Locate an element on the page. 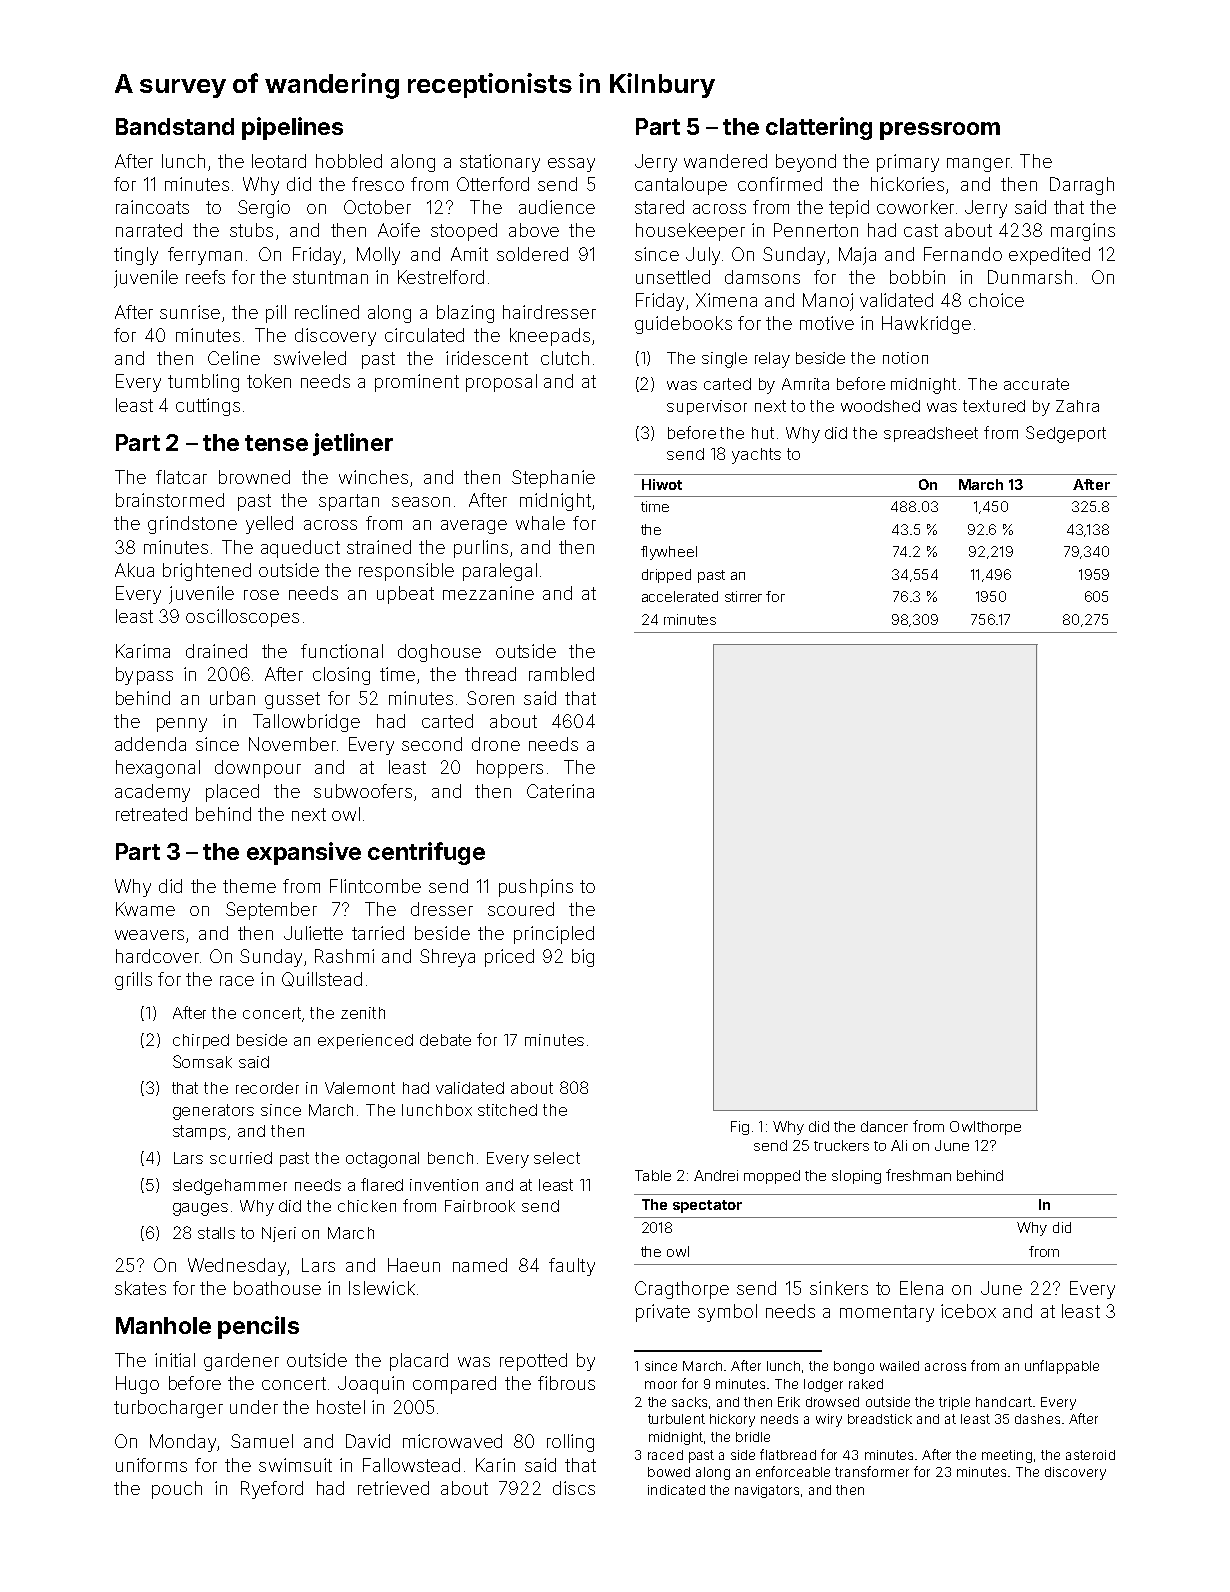  asteroid is located at coordinates (1090, 1455).
